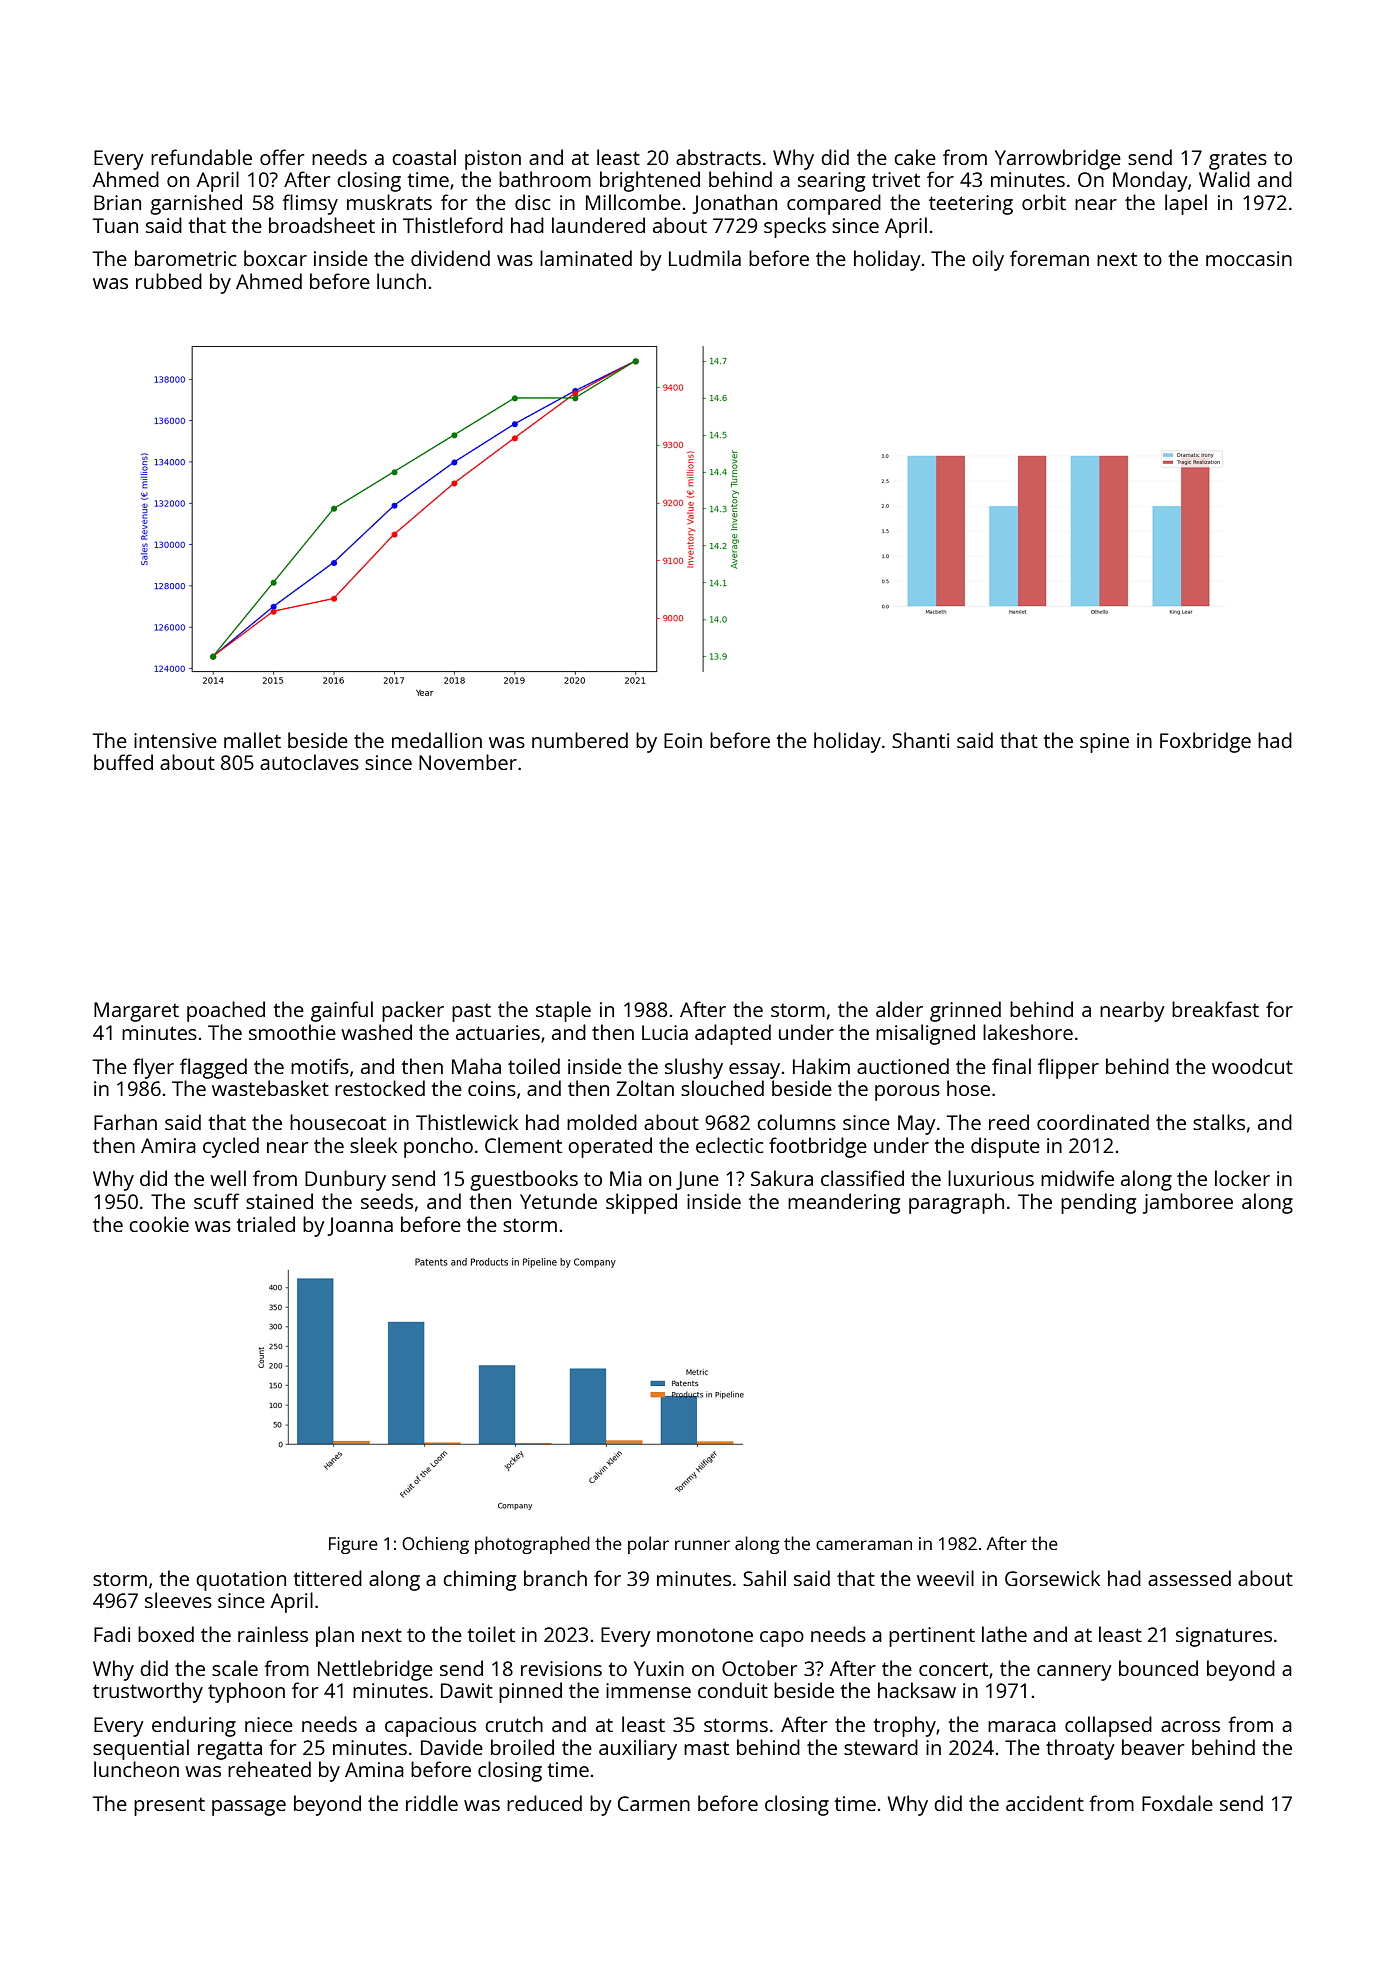  I want to click on present, so click(169, 1807).
